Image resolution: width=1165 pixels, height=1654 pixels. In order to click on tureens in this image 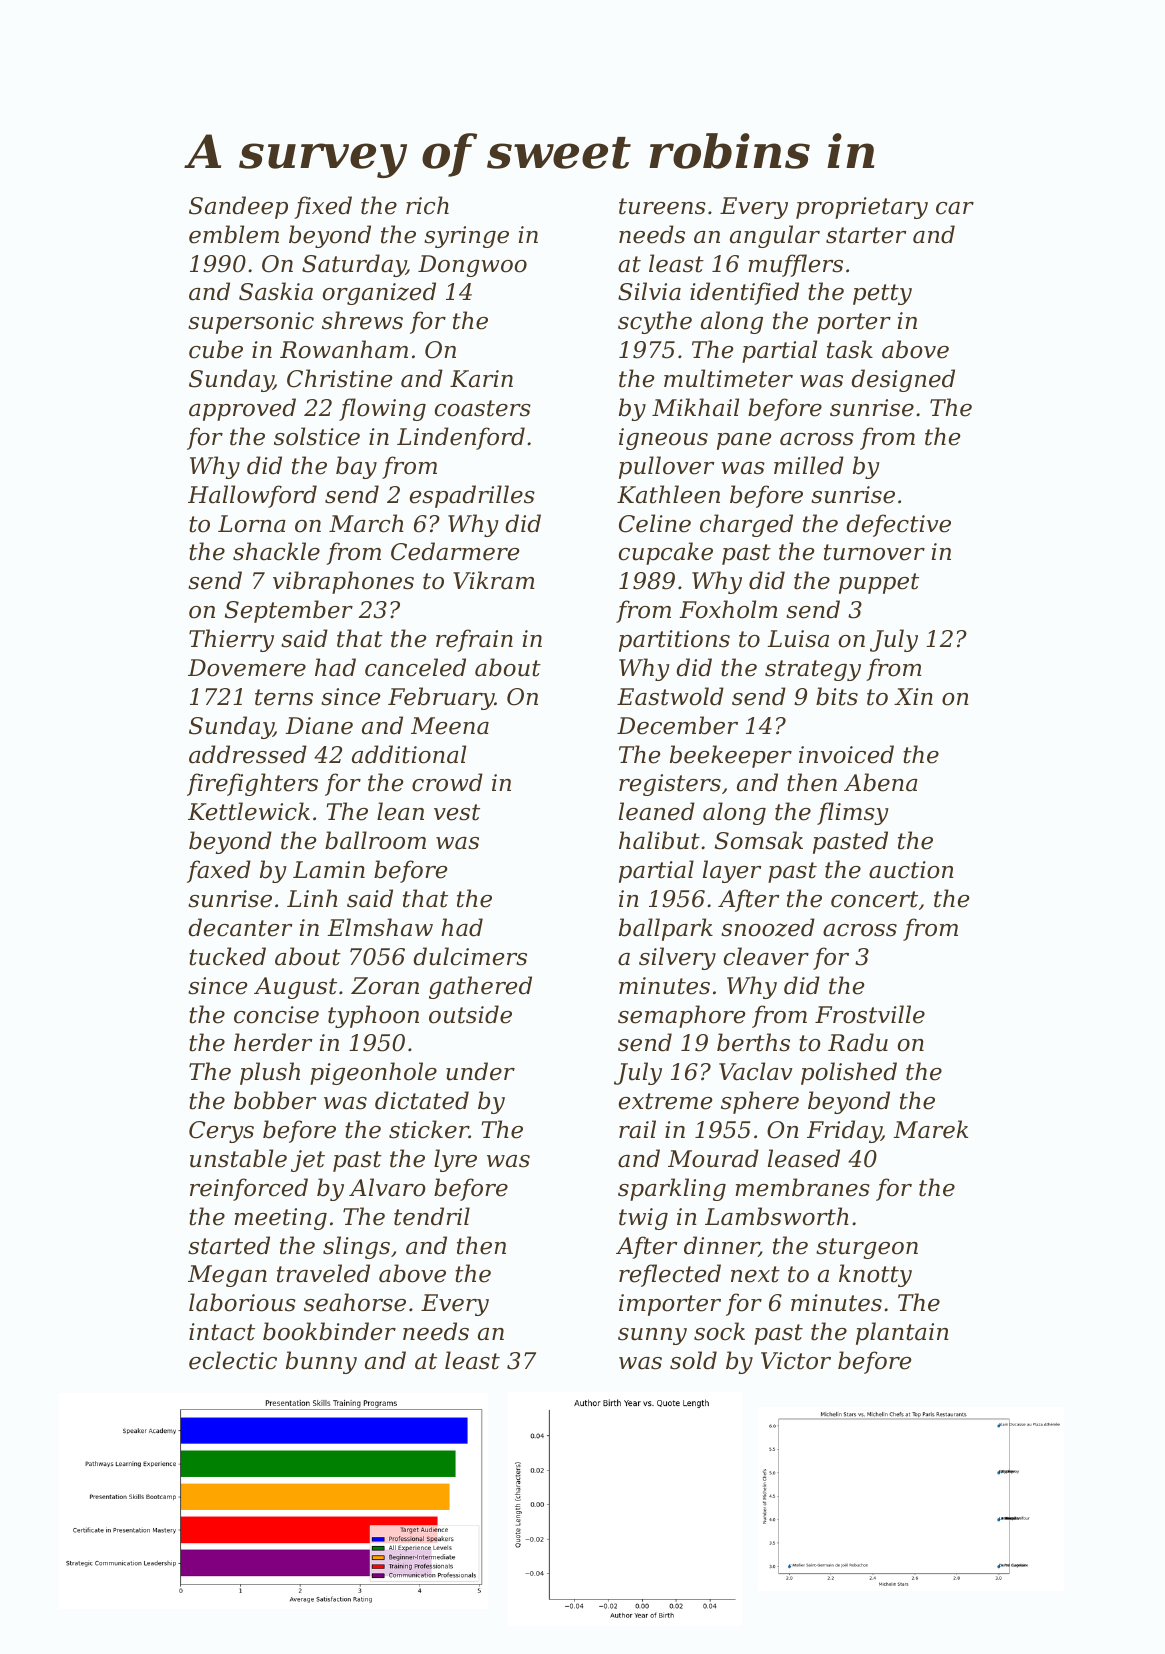, I will do `click(662, 206)`.
